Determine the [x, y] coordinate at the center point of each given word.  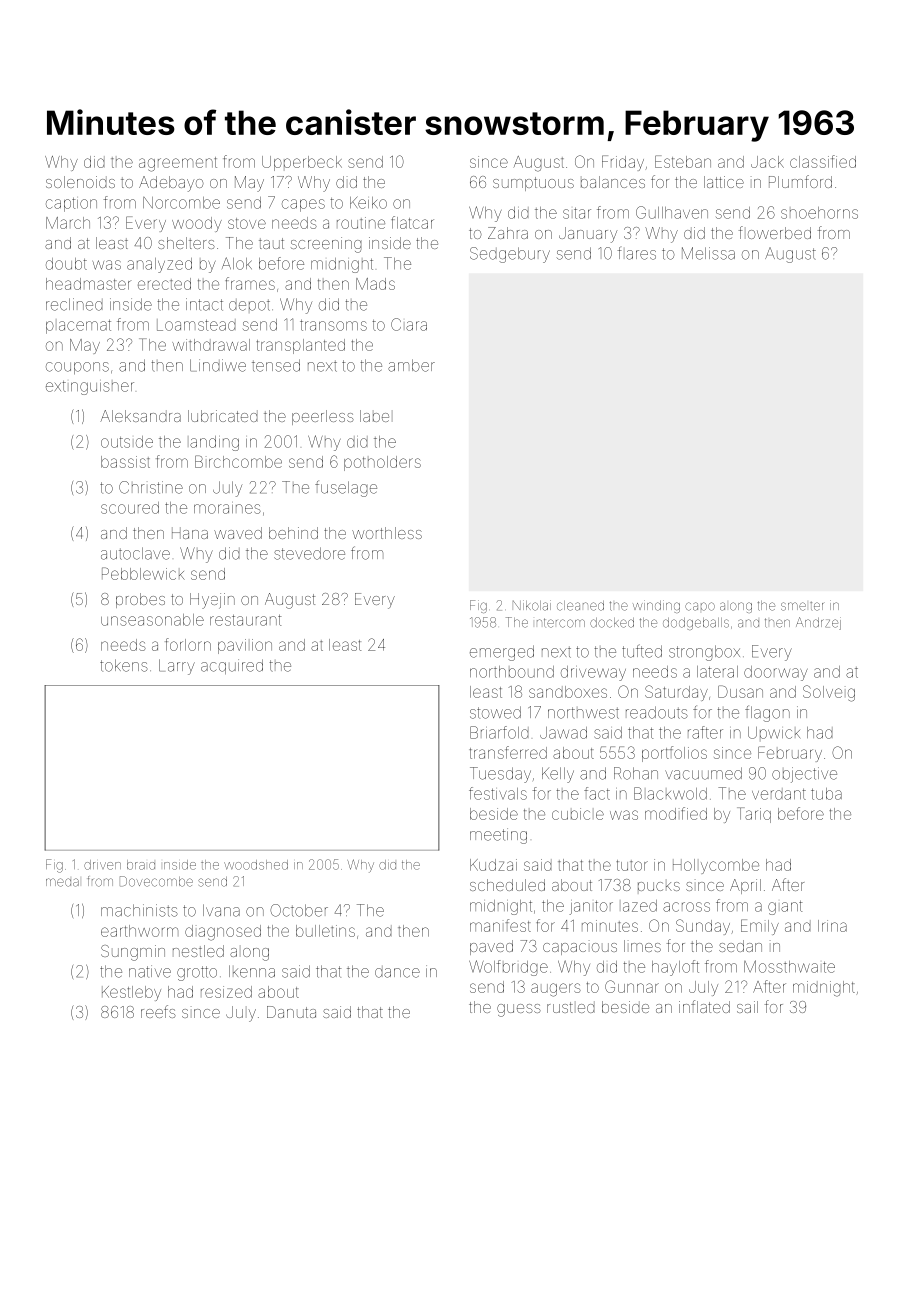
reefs [158, 1011]
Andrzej [818, 623]
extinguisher [90, 388]
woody [197, 224]
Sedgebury [510, 255]
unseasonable [152, 620]
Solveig [829, 693]
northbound [512, 672]
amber [411, 365]
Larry [177, 667]
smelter [802, 606]
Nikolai [532, 605]
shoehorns [819, 213]
